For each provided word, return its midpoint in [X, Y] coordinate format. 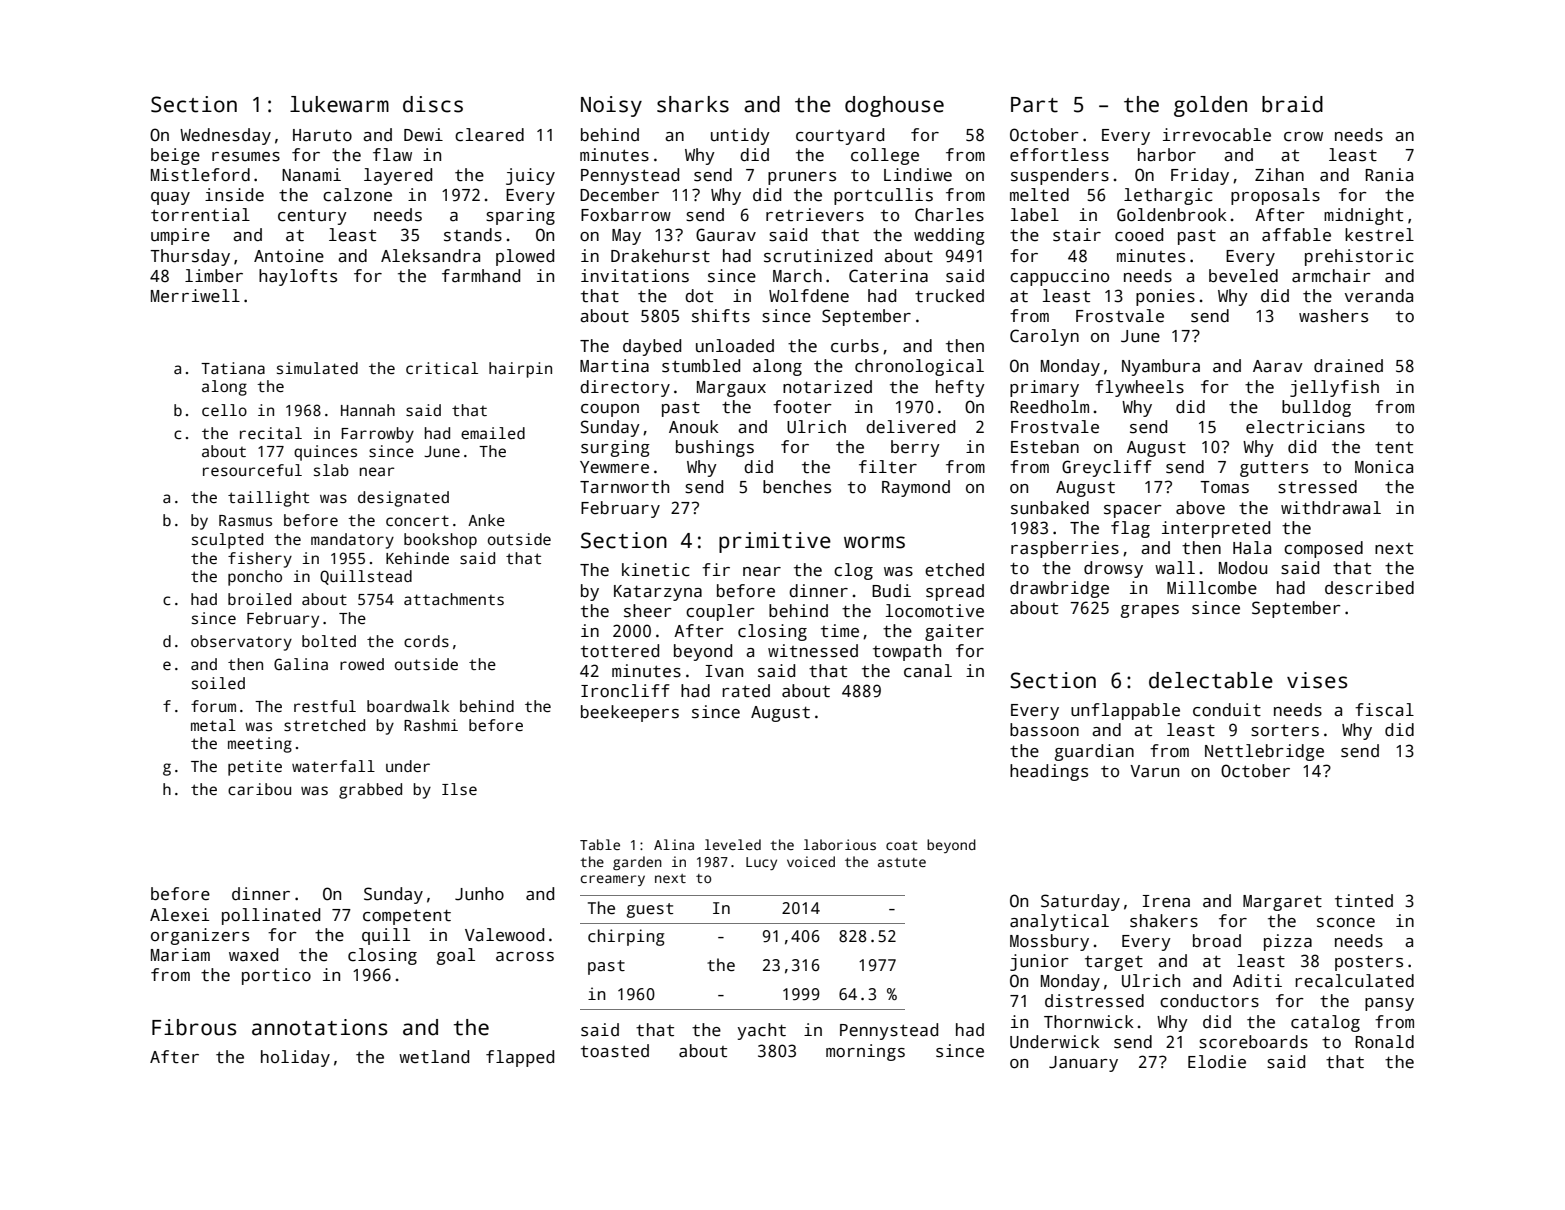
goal [456, 956]
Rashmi [431, 725]
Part [1034, 105]
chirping [626, 937]
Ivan [724, 671]
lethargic [1168, 196]
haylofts [298, 277]
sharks [693, 104]
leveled [733, 844]
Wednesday [225, 136]
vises [1317, 680]
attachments [454, 599]
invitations [635, 276]
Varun [1154, 771]
